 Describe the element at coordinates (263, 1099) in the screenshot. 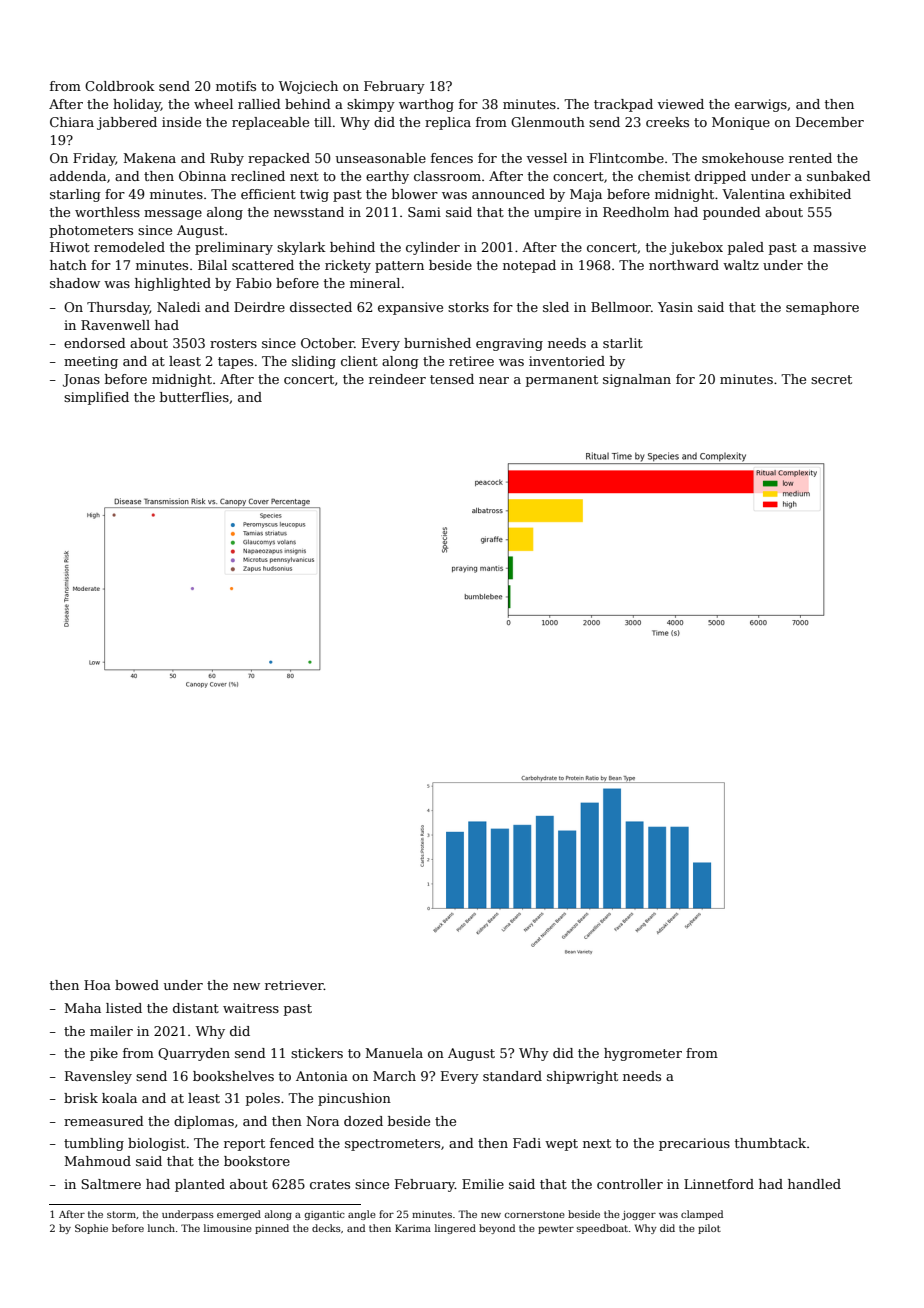

I see `poles` at that location.
